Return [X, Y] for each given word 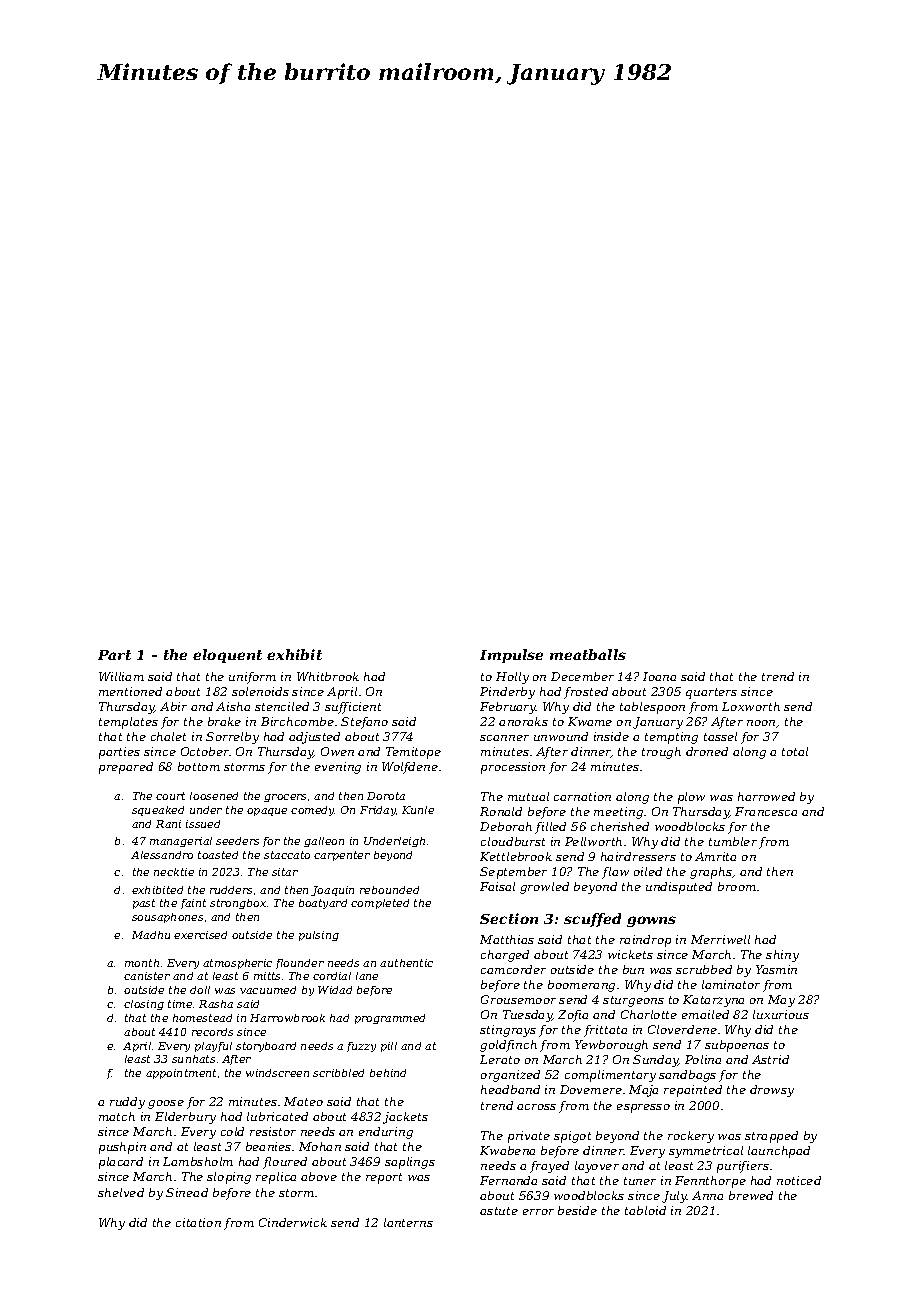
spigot [572, 1137]
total [795, 751]
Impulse [511, 656]
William [121, 676]
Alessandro [162, 855]
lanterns [408, 1222]
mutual [528, 796]
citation [198, 1222]
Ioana [659, 676]
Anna [707, 1195]
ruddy [127, 1103]
